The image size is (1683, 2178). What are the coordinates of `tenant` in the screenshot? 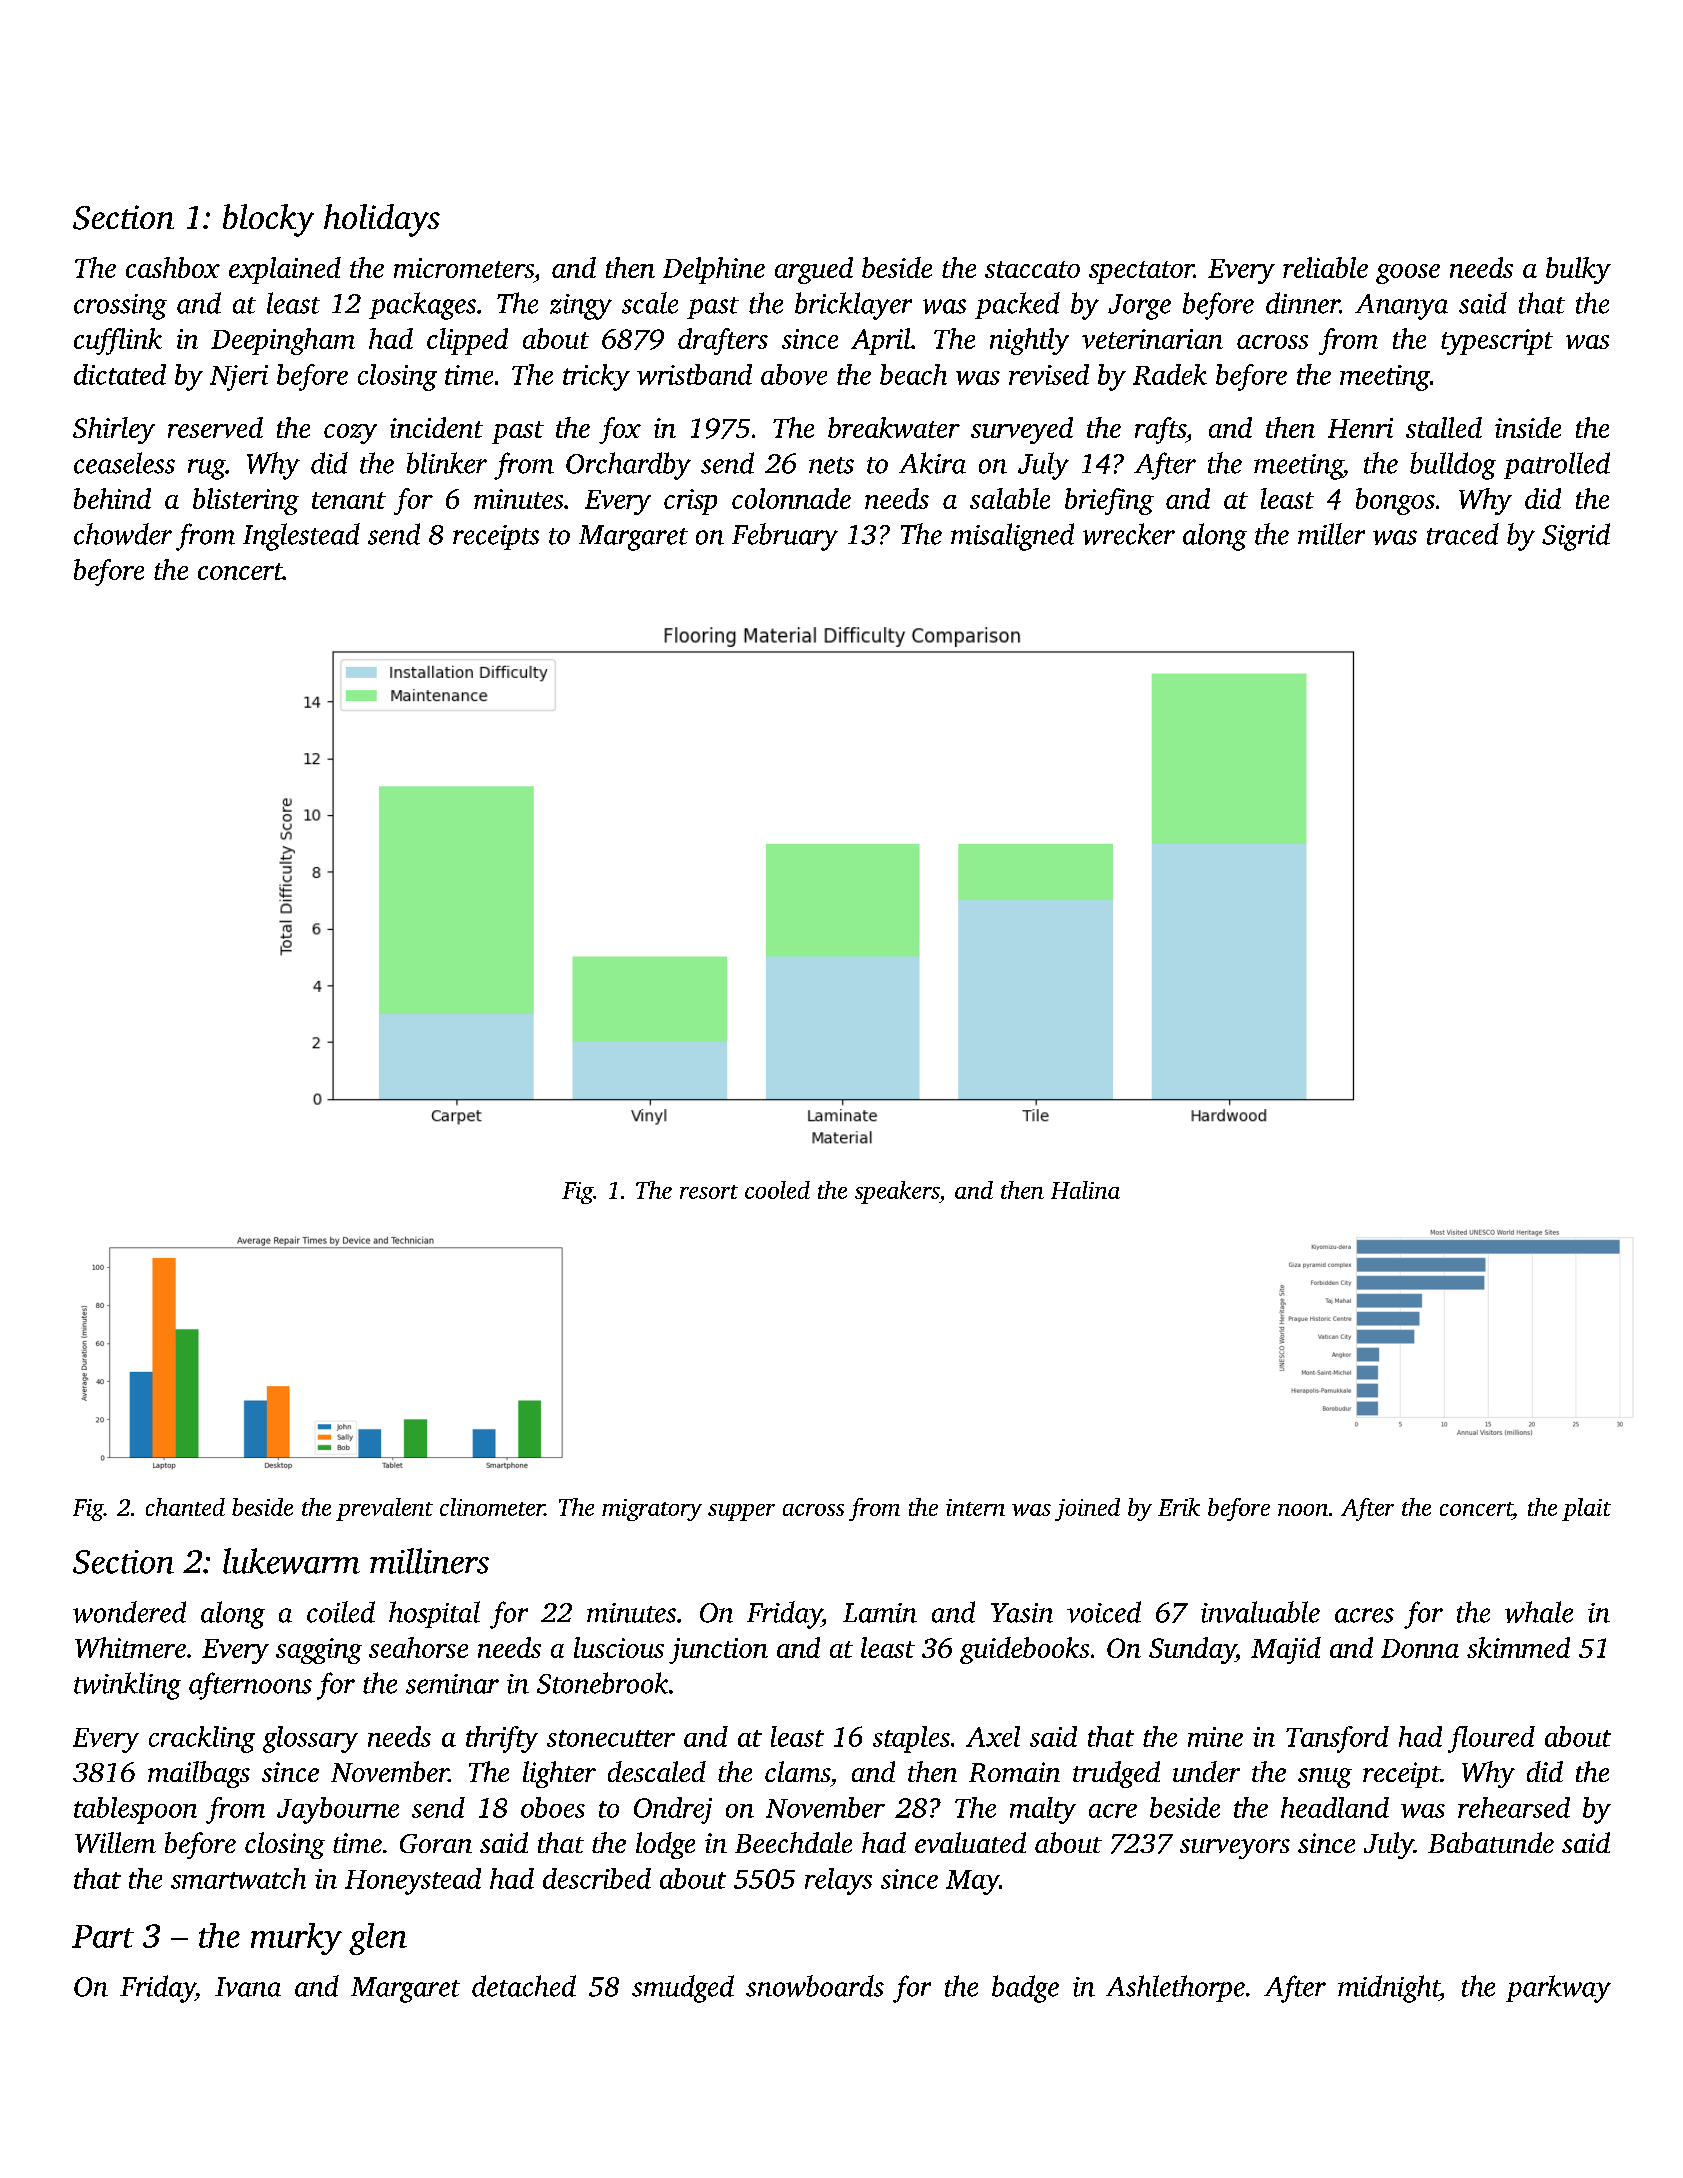 It's located at (349, 500).
